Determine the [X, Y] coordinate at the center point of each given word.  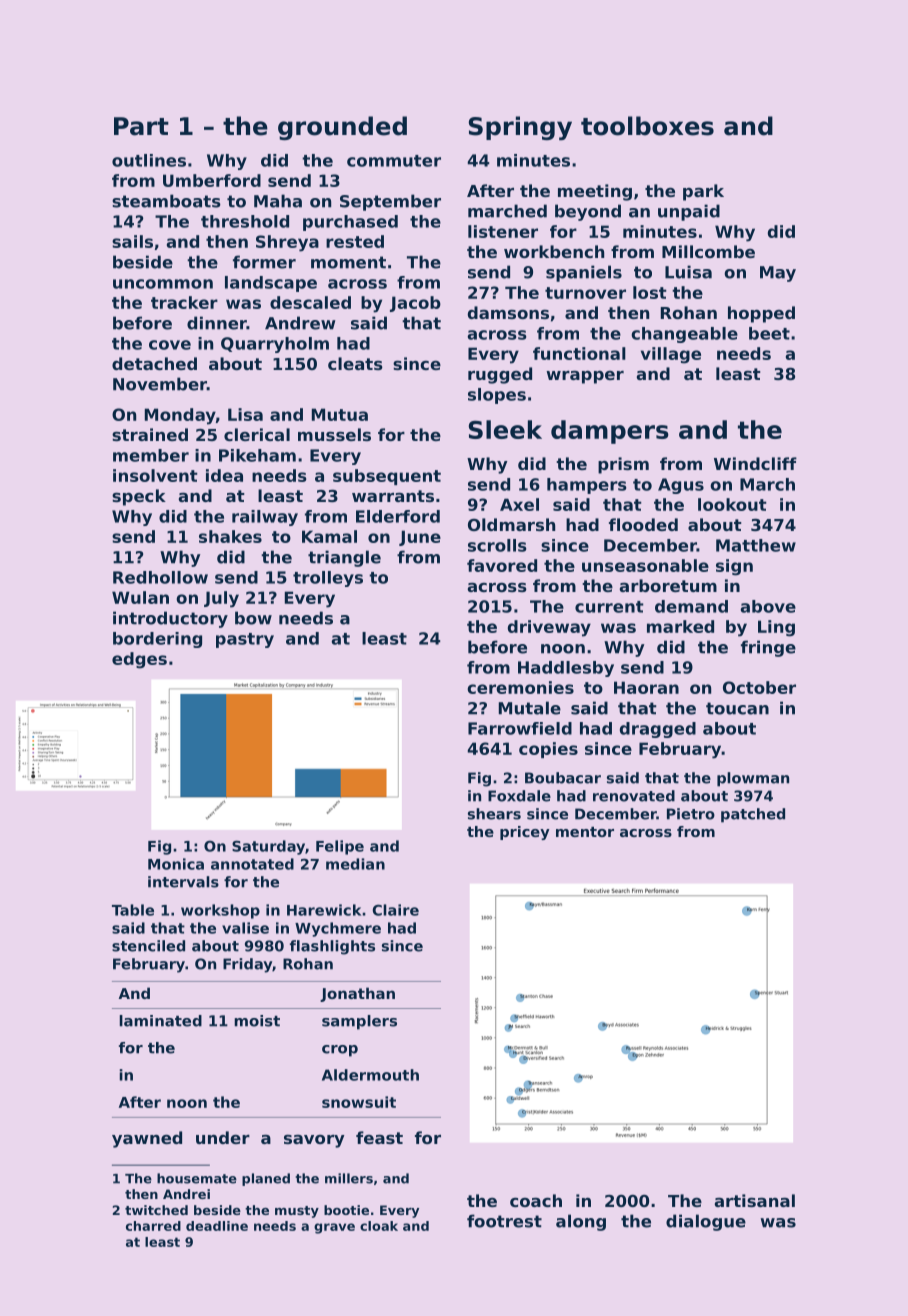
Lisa [245, 414]
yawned [147, 1139]
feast [379, 1137]
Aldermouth [370, 1075]
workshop [220, 911]
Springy [520, 128]
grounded [342, 128]
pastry [245, 640]
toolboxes [647, 126]
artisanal [755, 1200]
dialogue [706, 1222]
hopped [761, 314]
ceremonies [520, 687]
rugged [500, 375]
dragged [658, 730]
